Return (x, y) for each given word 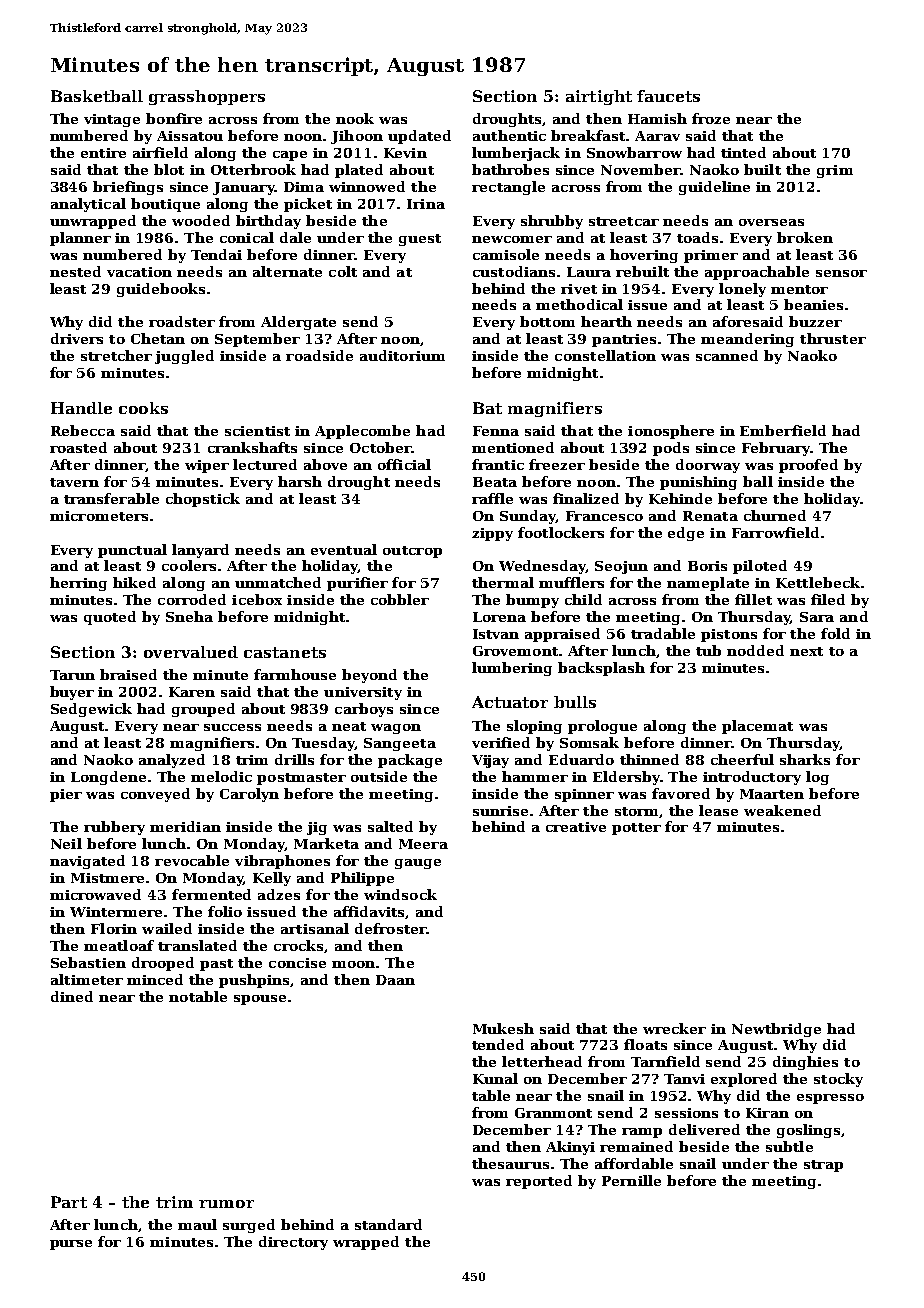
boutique (165, 205)
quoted (110, 618)
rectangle (508, 188)
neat (349, 726)
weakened (782, 810)
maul (197, 1224)
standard (388, 1224)
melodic (221, 776)
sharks (805, 759)
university (363, 693)
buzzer (815, 321)
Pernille (631, 1180)
